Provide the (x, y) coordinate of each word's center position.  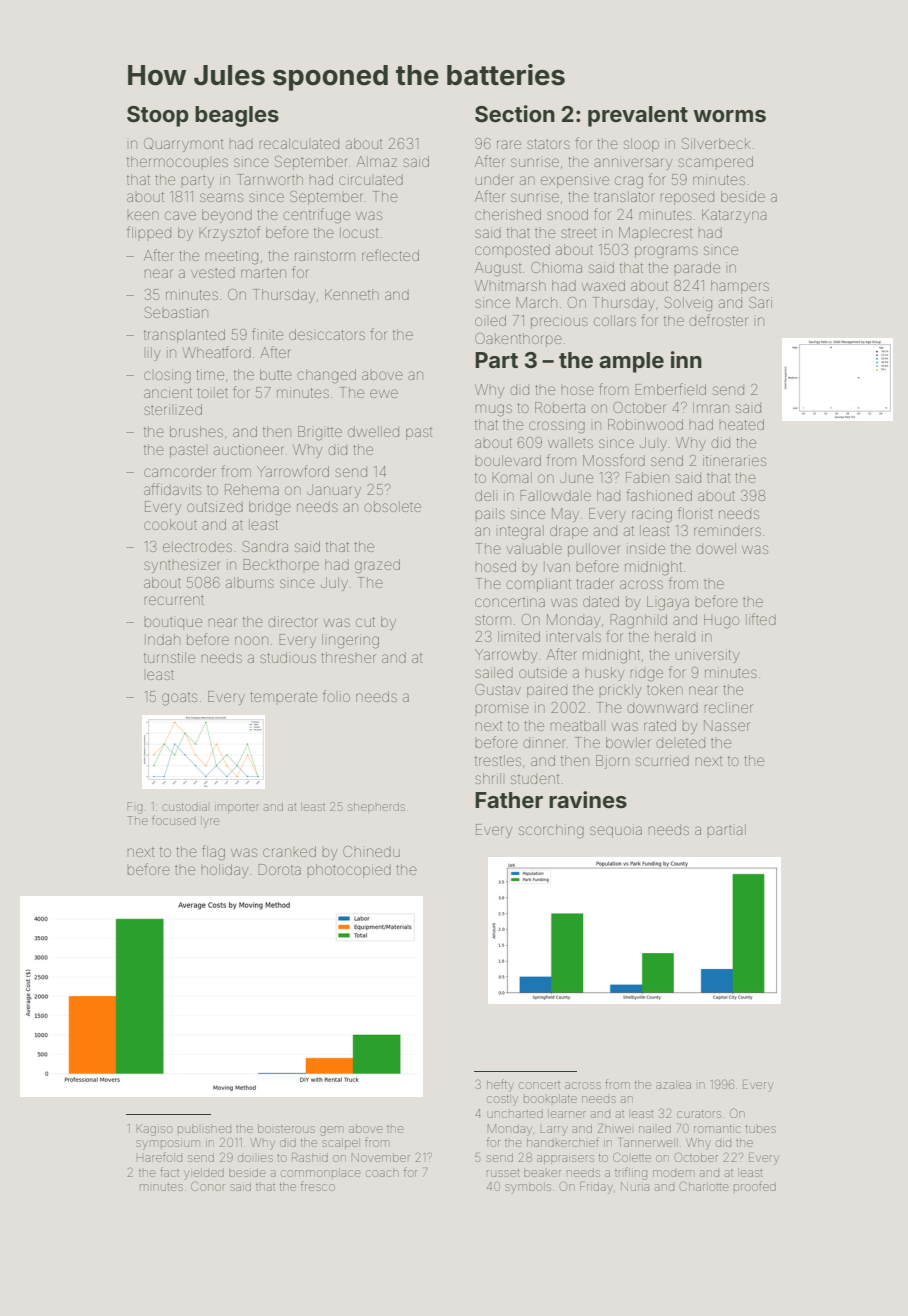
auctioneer (249, 449)
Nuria (635, 1186)
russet (503, 1173)
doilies (255, 1158)
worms (729, 116)
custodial (184, 807)
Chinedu (371, 851)
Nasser (727, 725)
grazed (377, 566)
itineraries (734, 460)
